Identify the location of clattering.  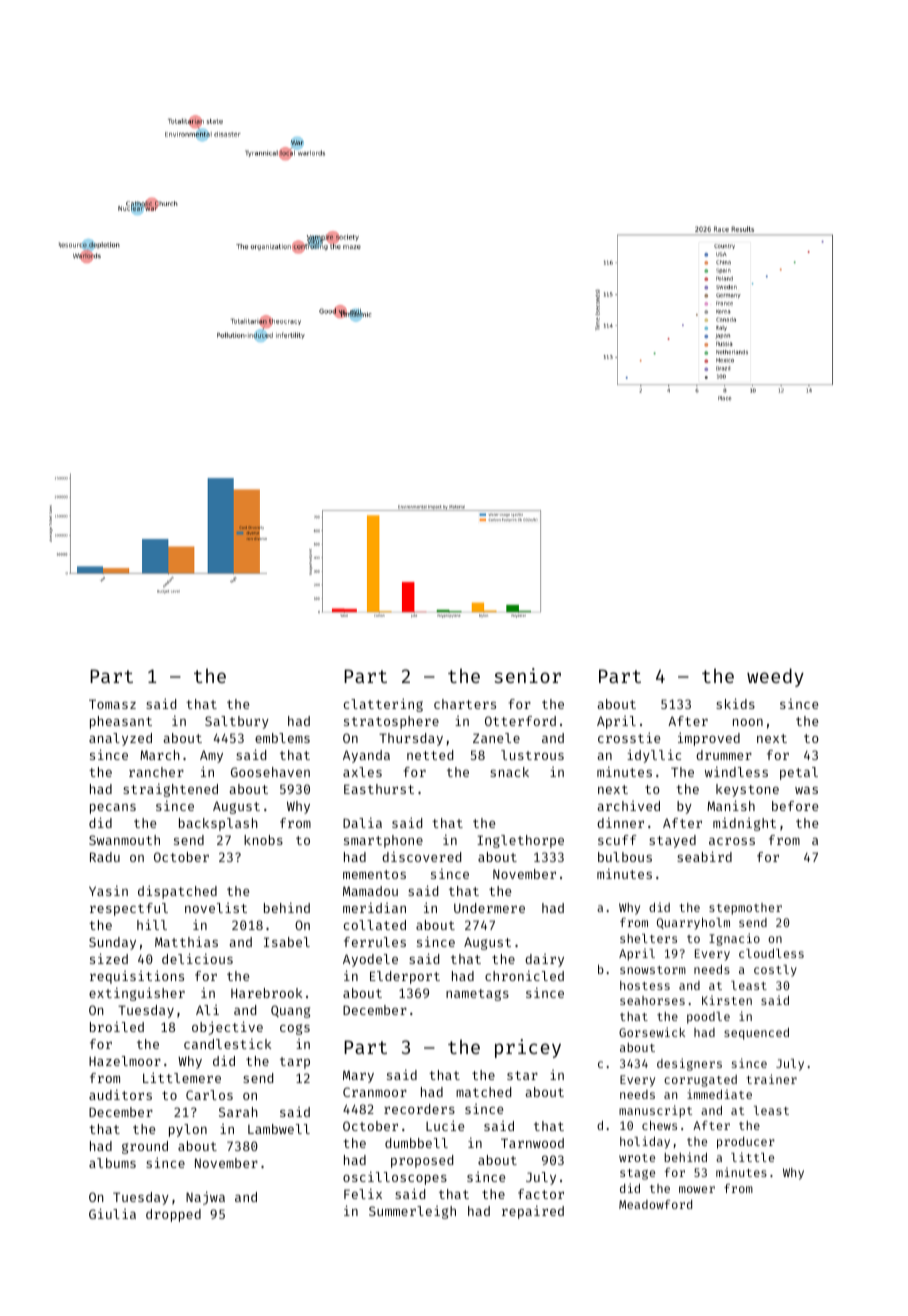
(383, 705).
